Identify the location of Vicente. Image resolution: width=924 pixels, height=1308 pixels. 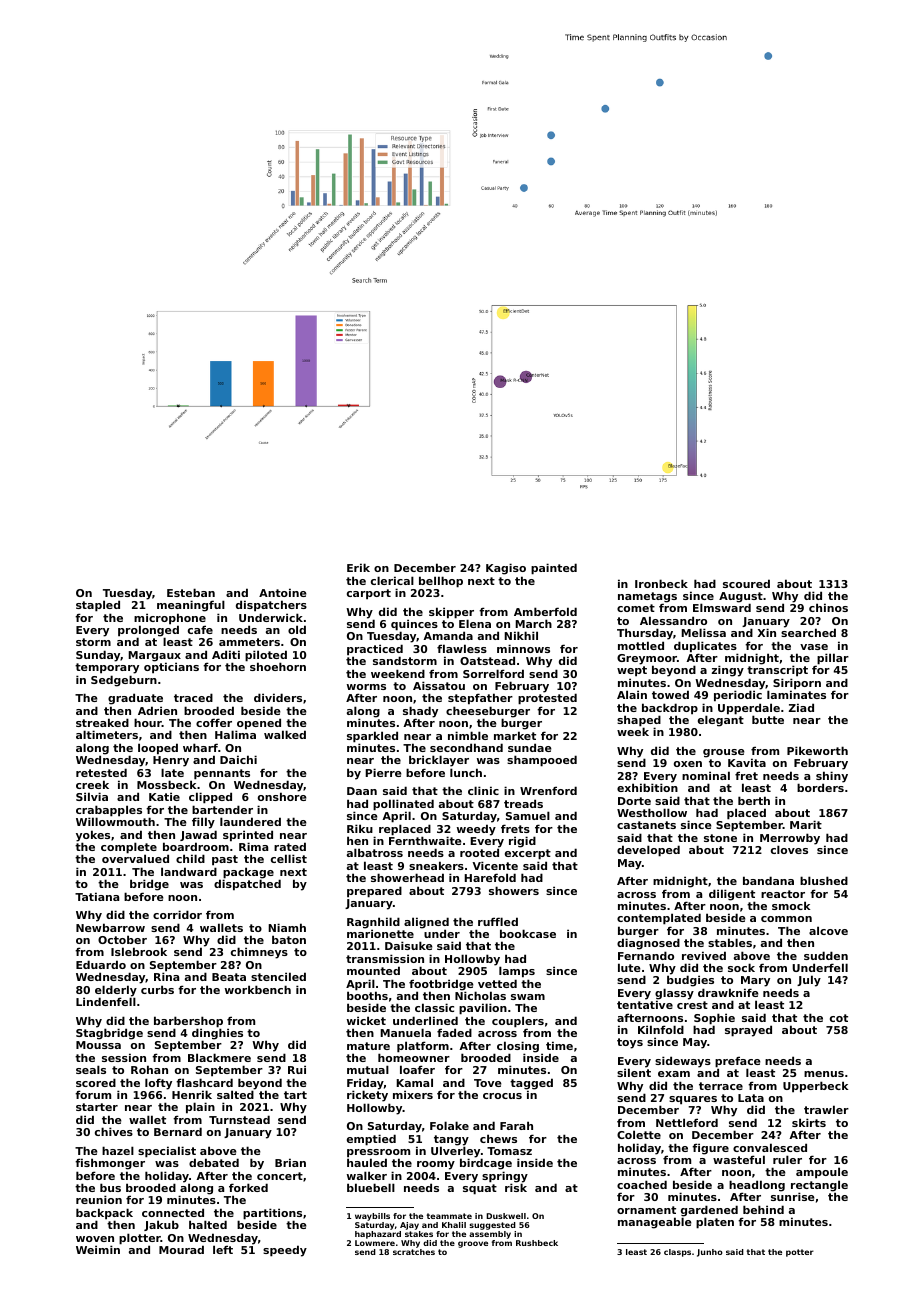
(495, 865).
